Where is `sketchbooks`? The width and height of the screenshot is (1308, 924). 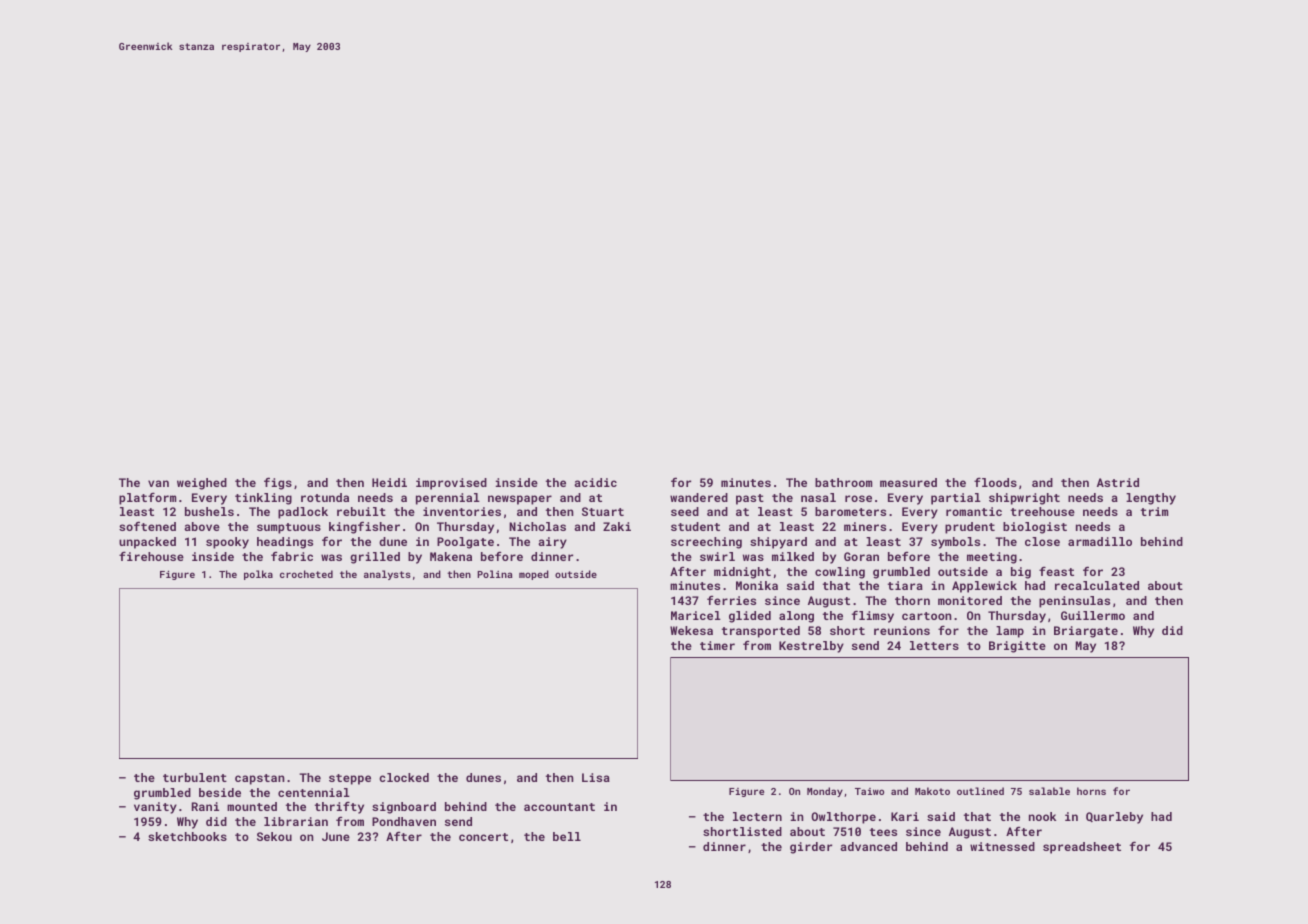
sketchbooks is located at coordinates (187, 836).
